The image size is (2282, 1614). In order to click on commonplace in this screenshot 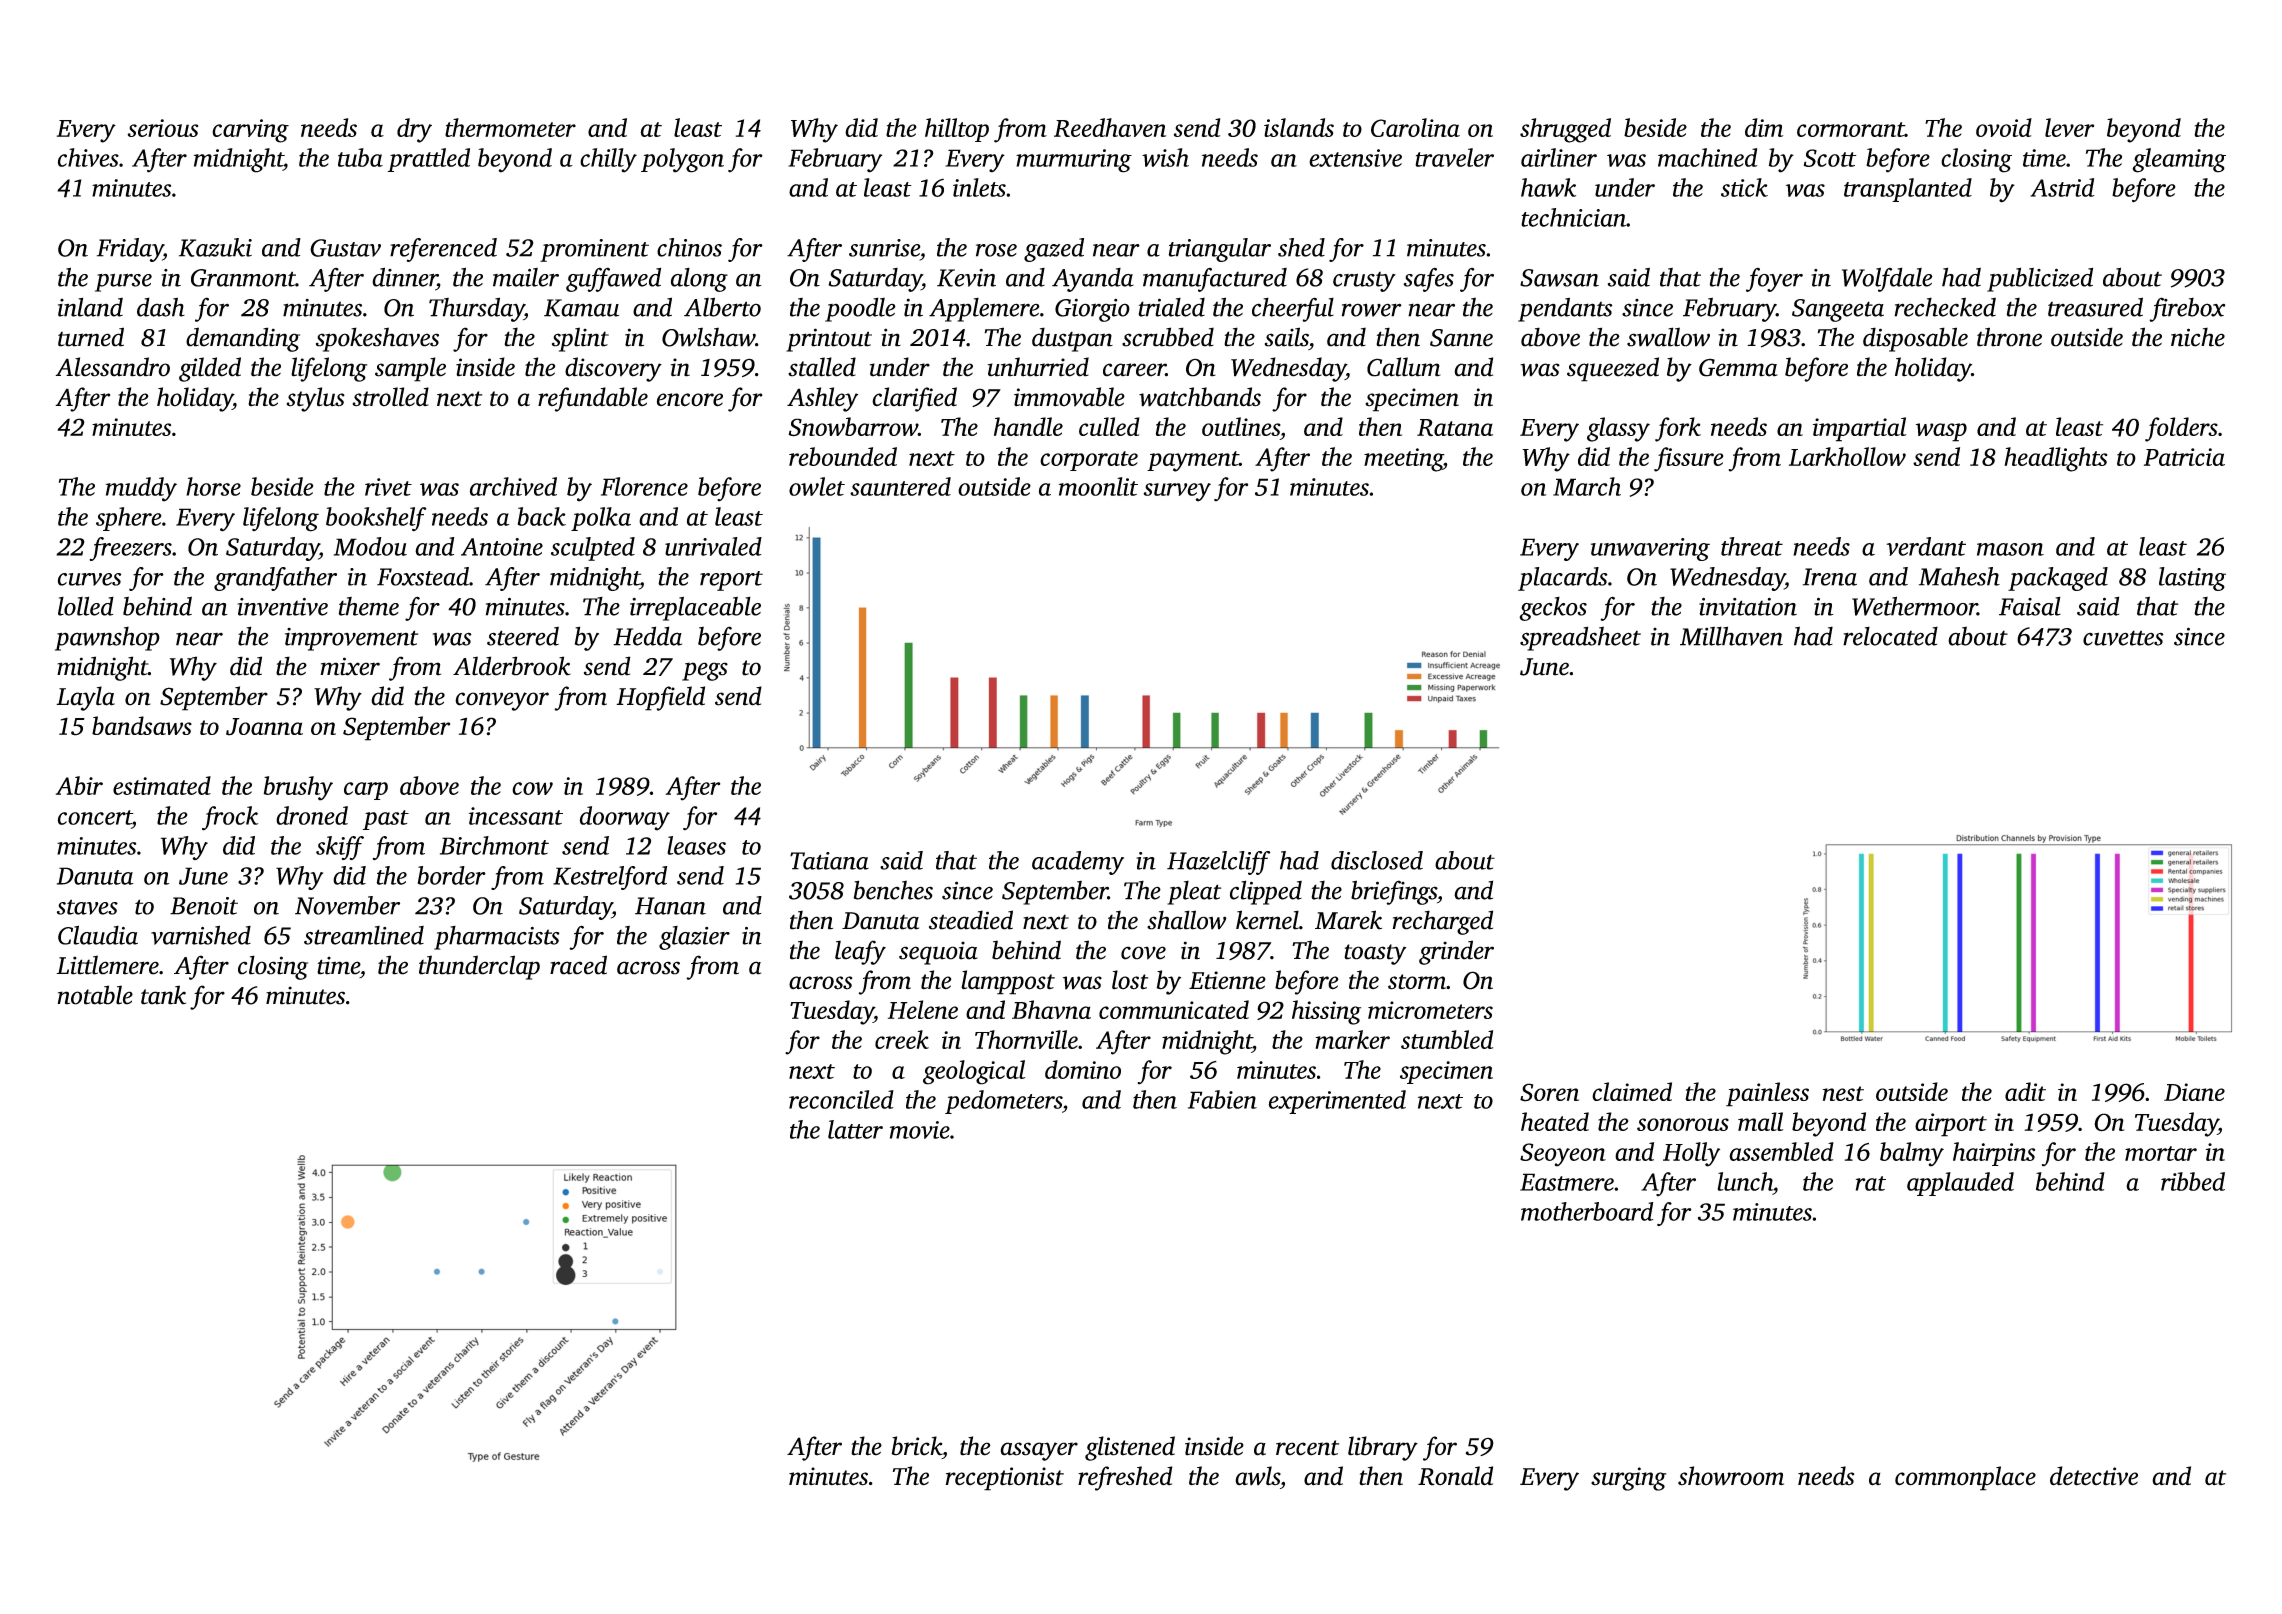, I will do `click(1965, 1478)`.
